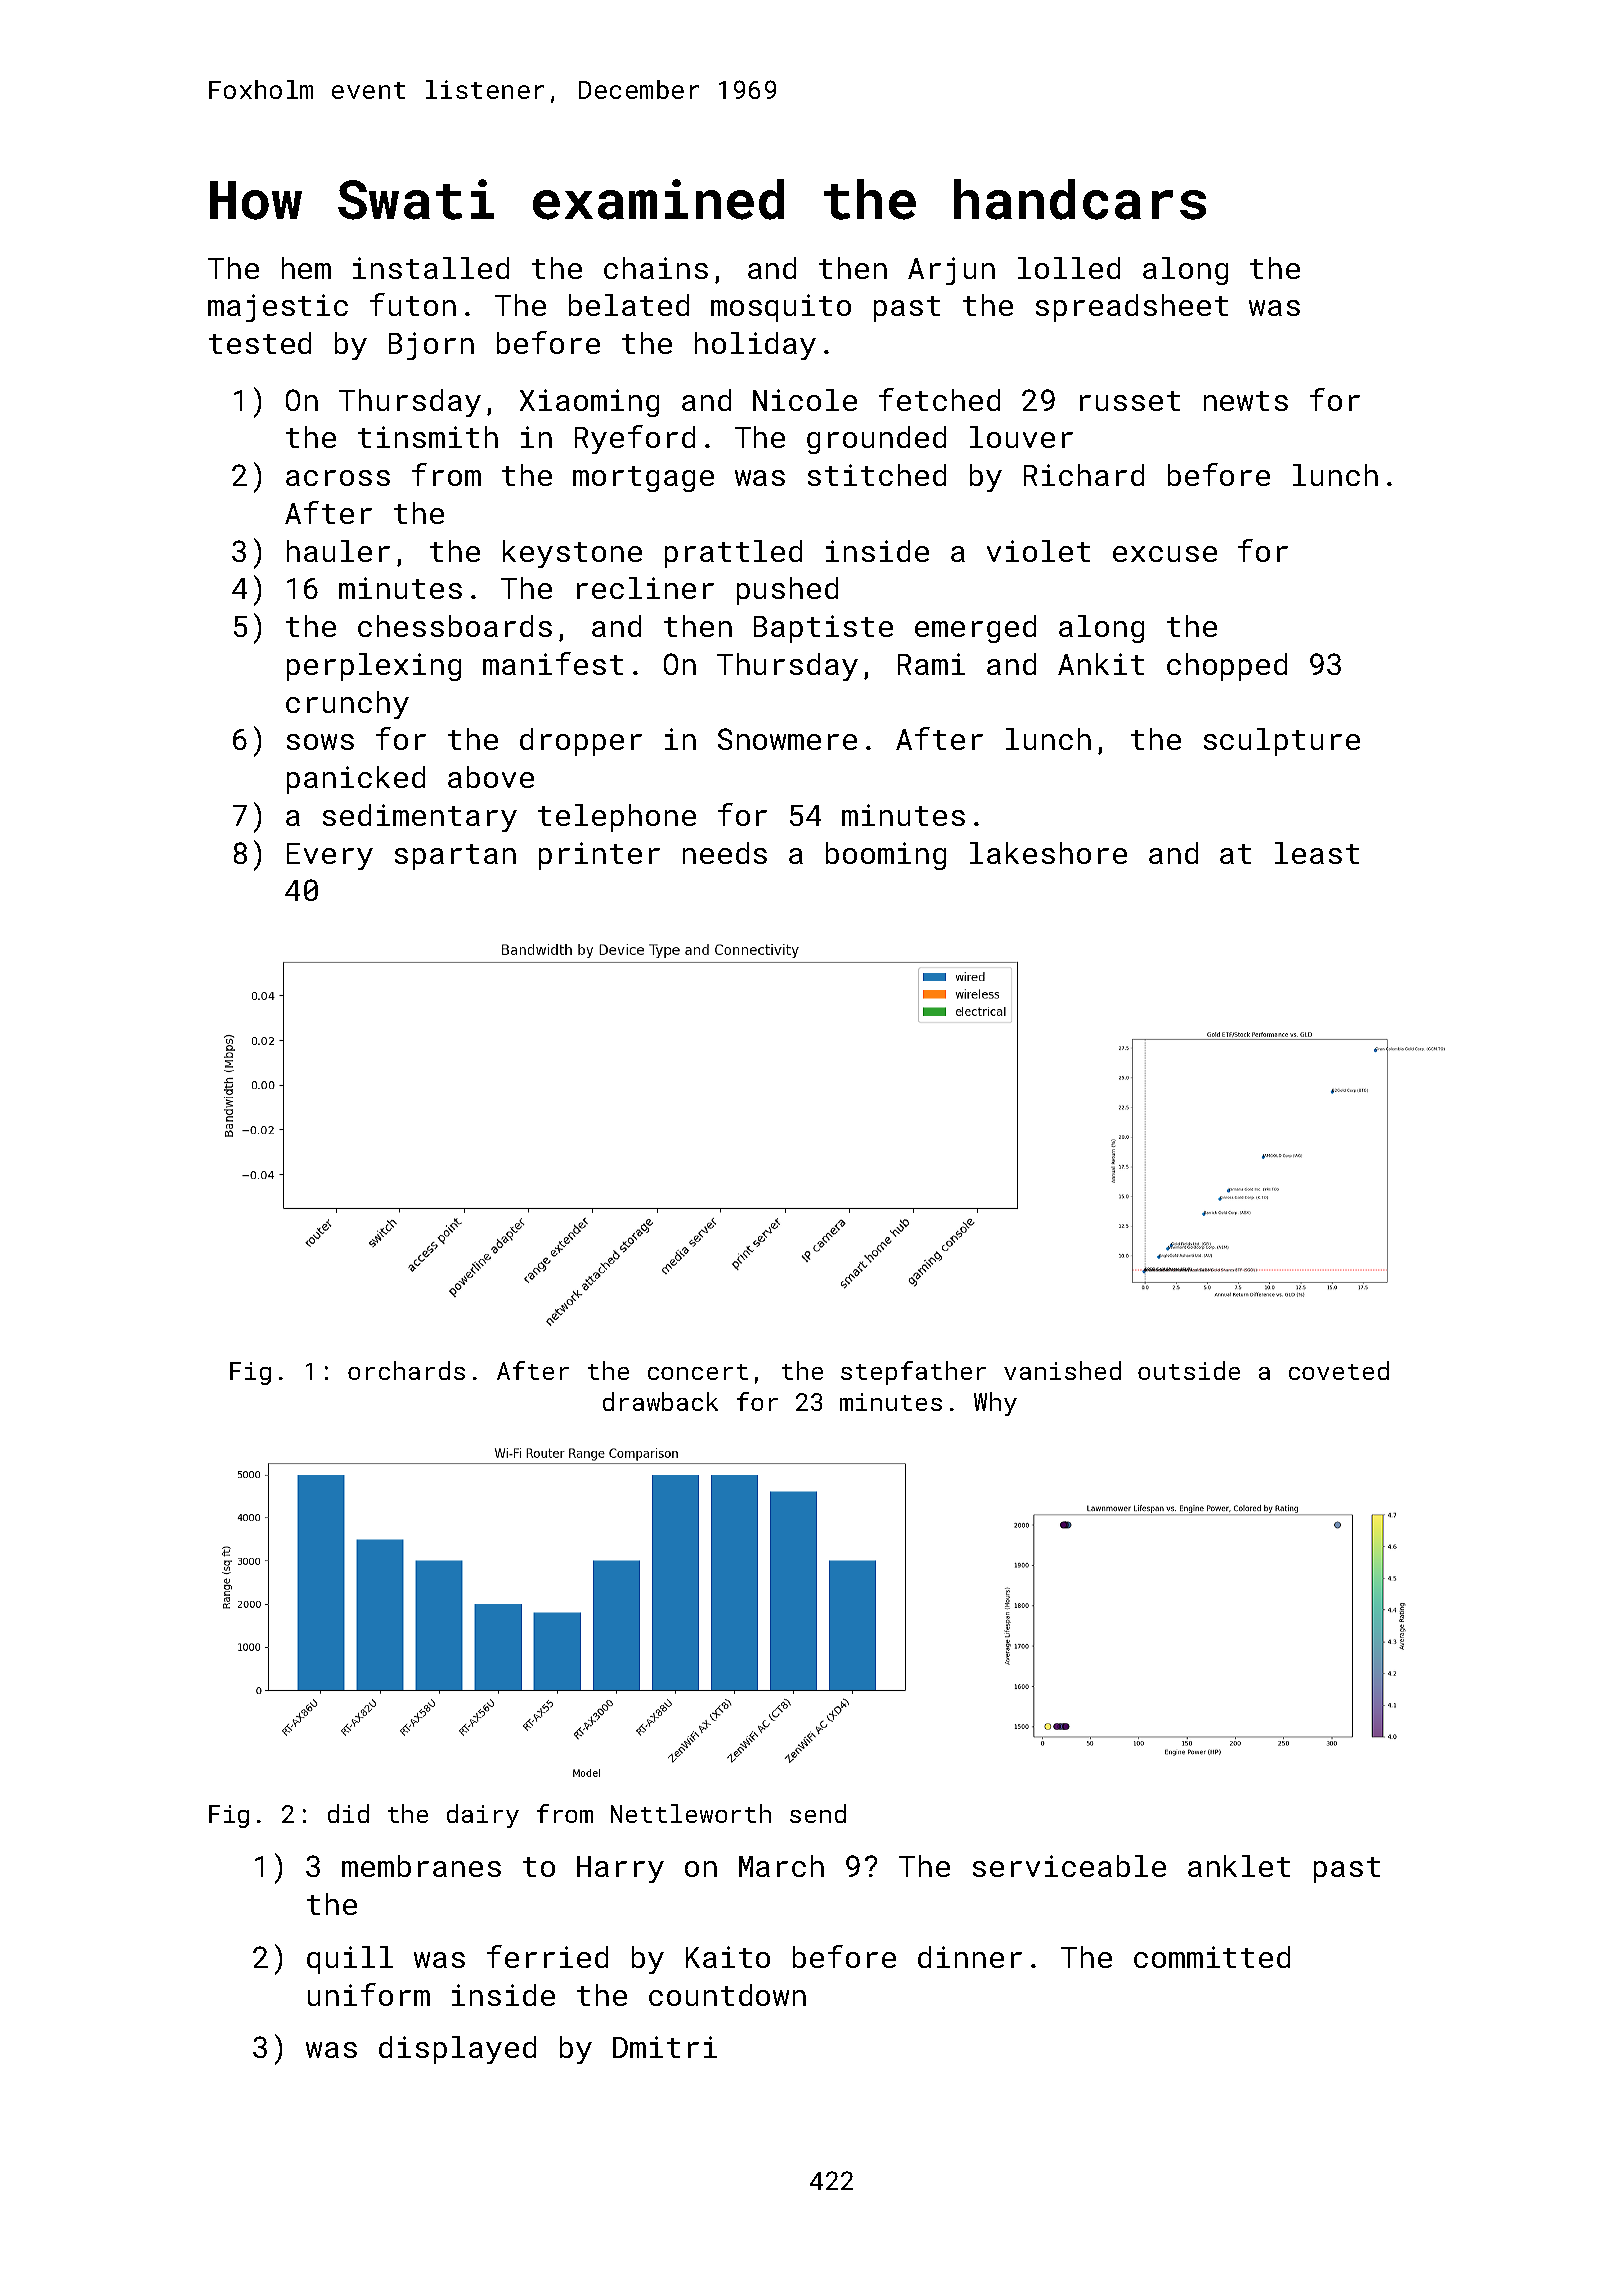 Image resolution: width=1620 pixels, height=2292 pixels. I want to click on least, so click(1317, 853).
